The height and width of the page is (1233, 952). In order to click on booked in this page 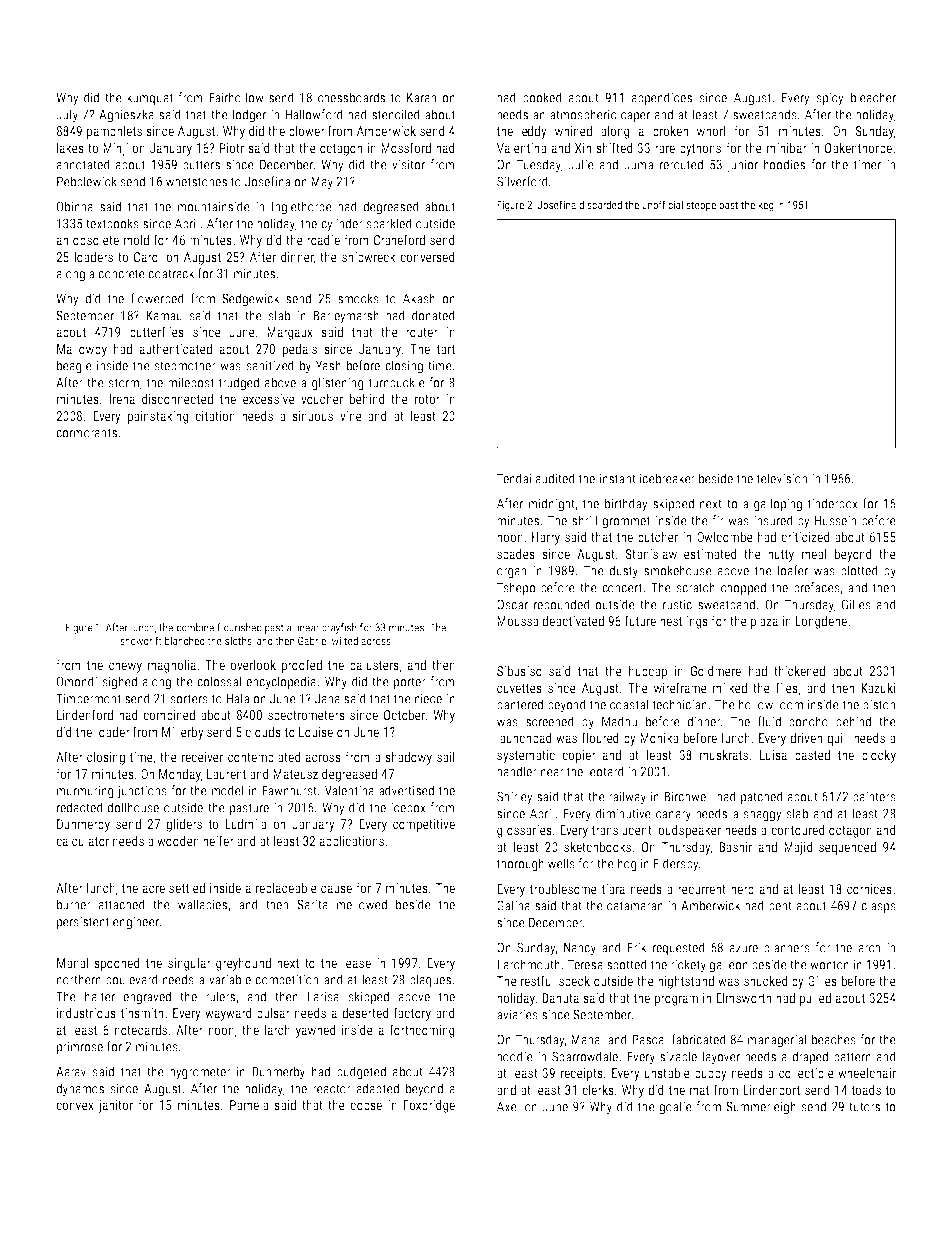, I will do `click(542, 97)`.
